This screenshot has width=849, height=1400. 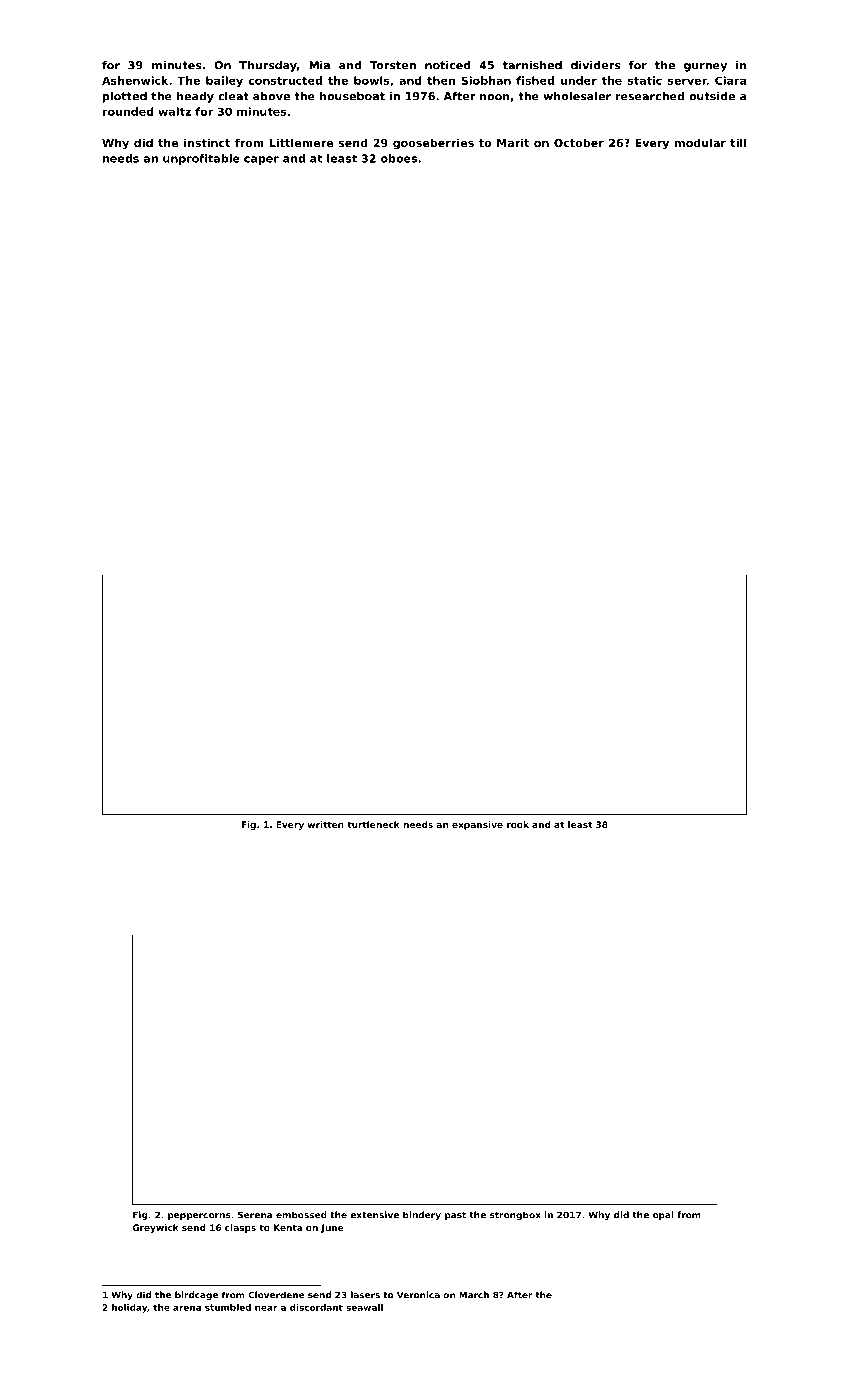 I want to click on oboes, so click(x=399, y=158).
